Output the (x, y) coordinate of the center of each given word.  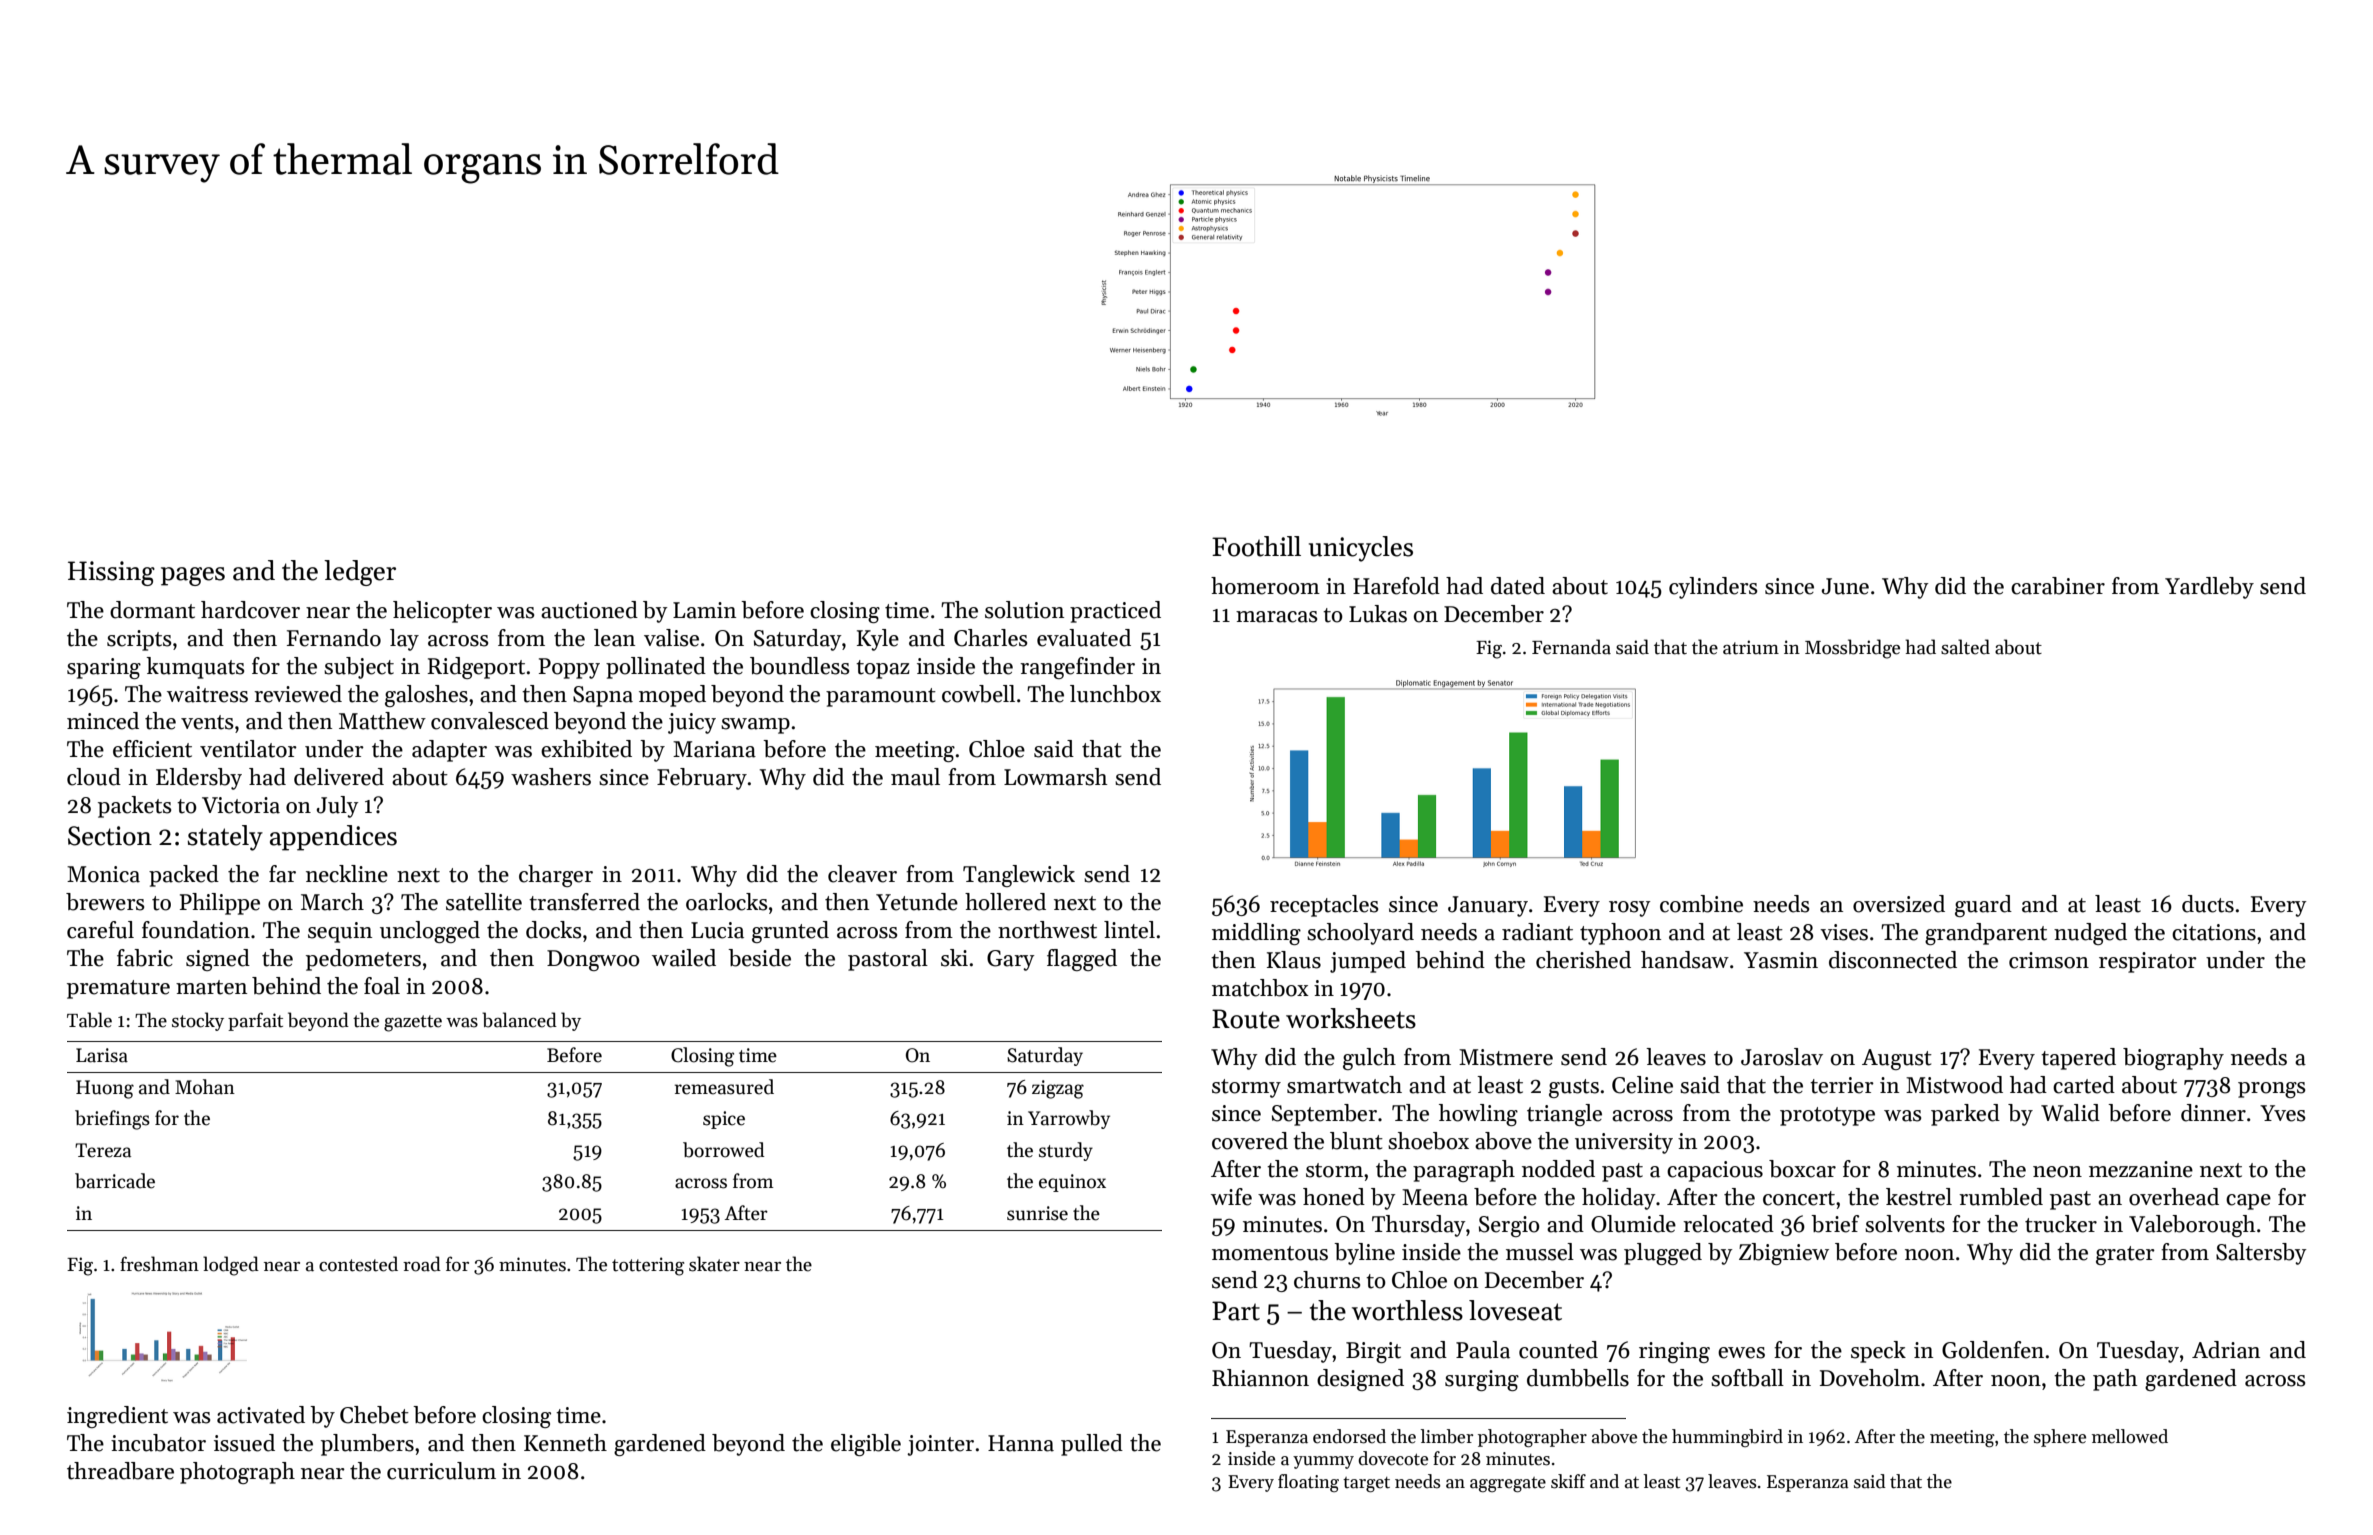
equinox (1072, 1183)
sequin (340, 932)
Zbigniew (1784, 1254)
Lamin (704, 610)
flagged (1082, 960)
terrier (1842, 1085)
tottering (648, 1266)
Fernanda (1571, 647)
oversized (1899, 904)
